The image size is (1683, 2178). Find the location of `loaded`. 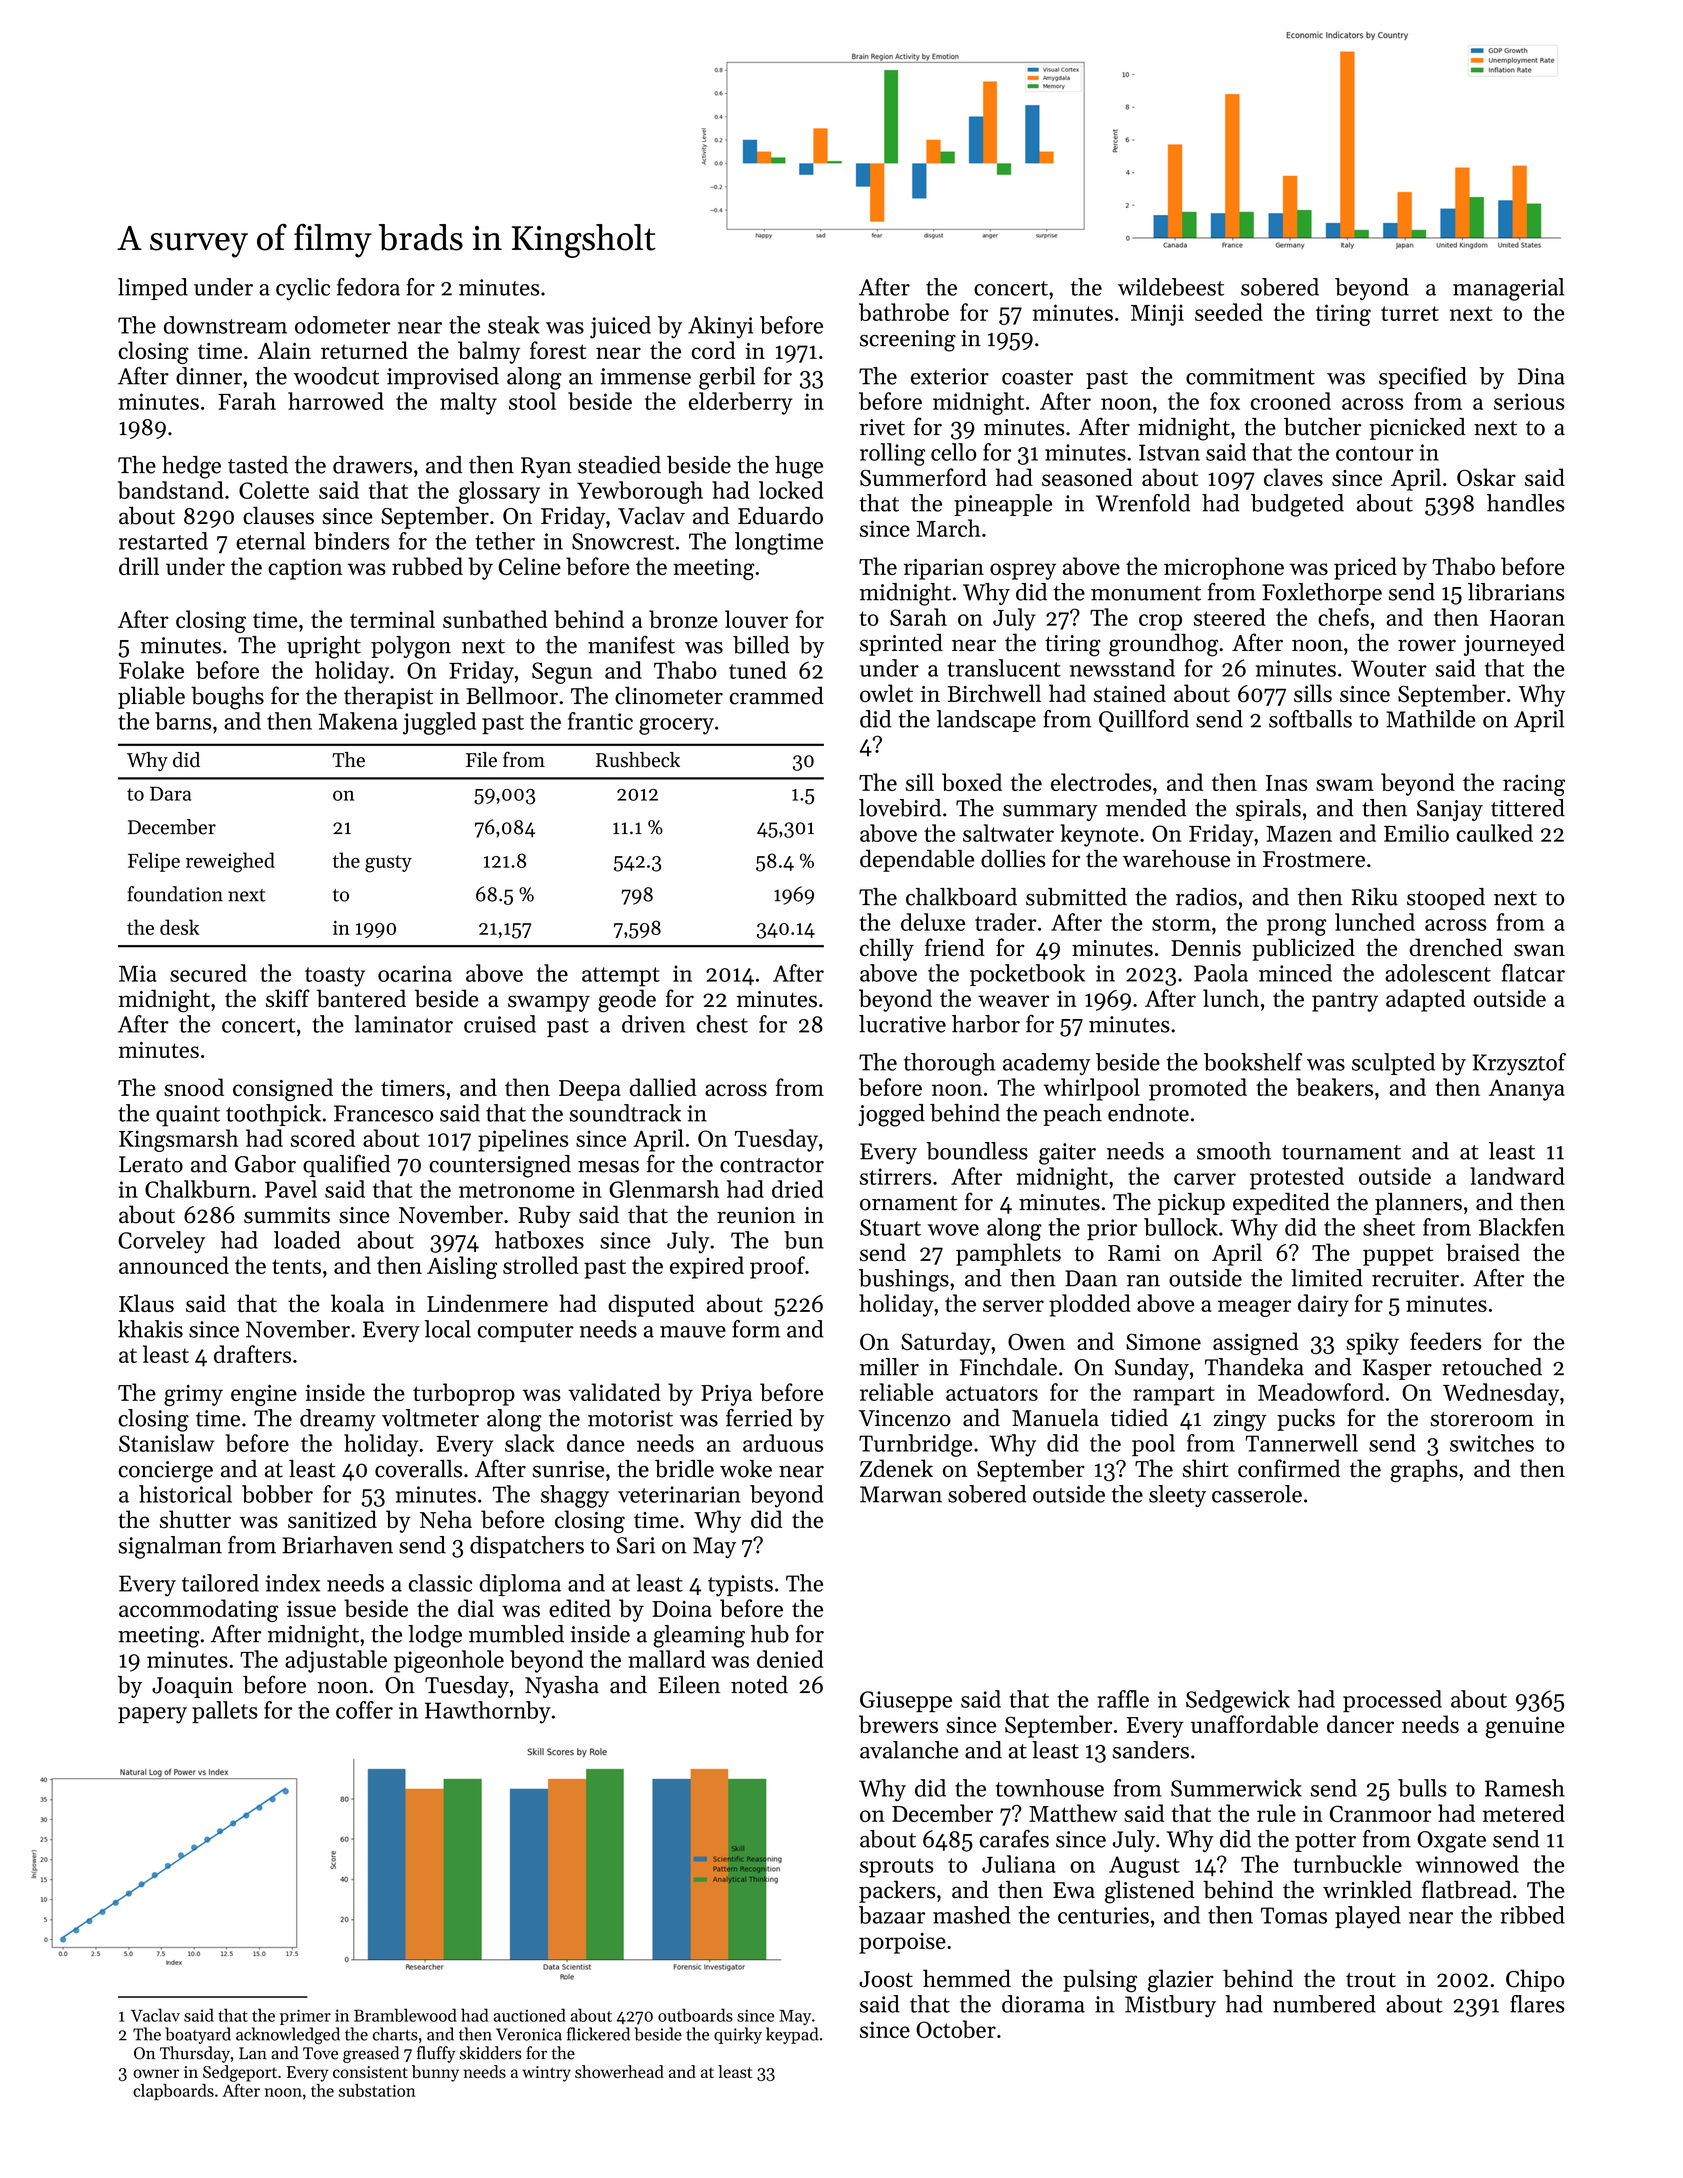

loaded is located at coordinates (307, 1240).
